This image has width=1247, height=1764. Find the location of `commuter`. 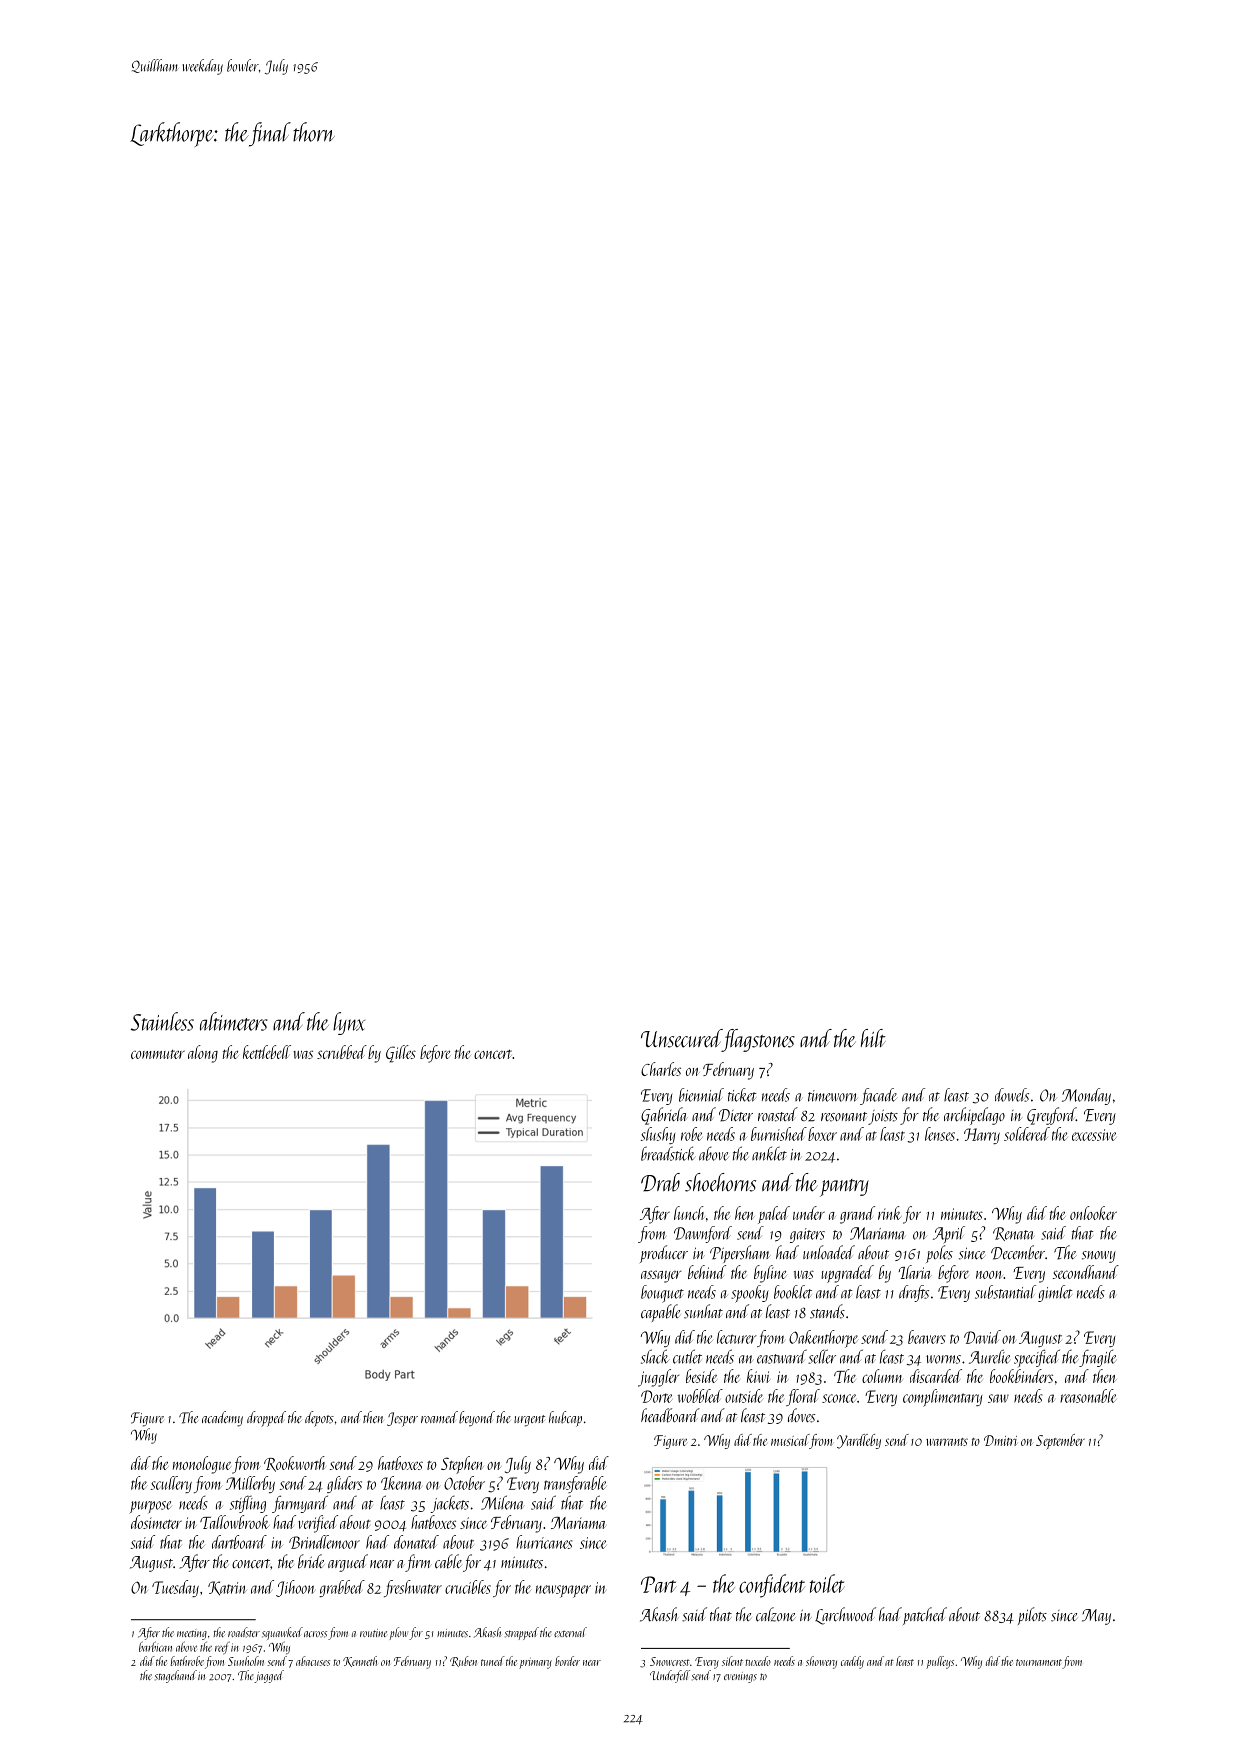

commuter is located at coordinates (158, 1054).
